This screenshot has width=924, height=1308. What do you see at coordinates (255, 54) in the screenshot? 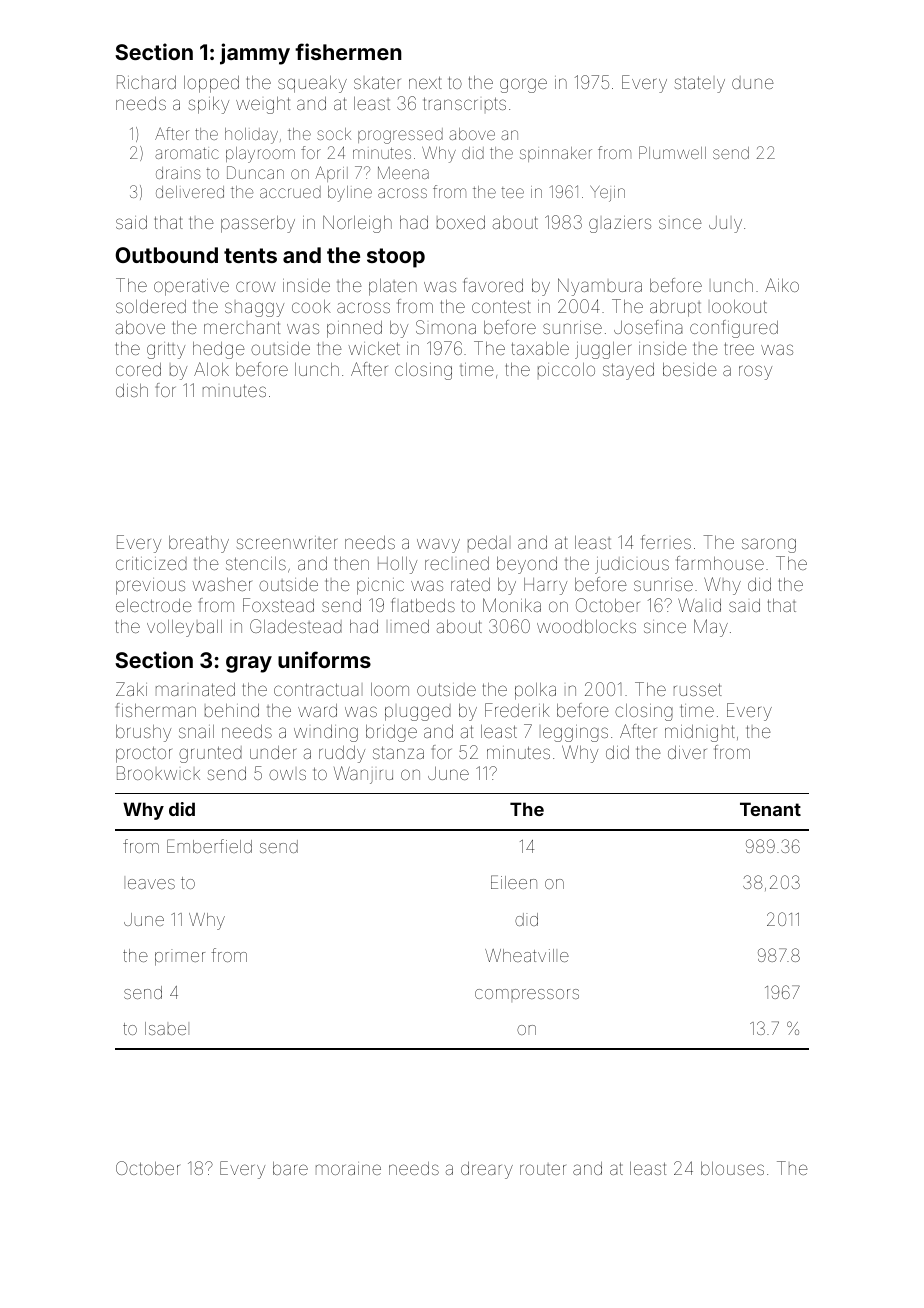
I see `jammy` at bounding box center [255, 54].
